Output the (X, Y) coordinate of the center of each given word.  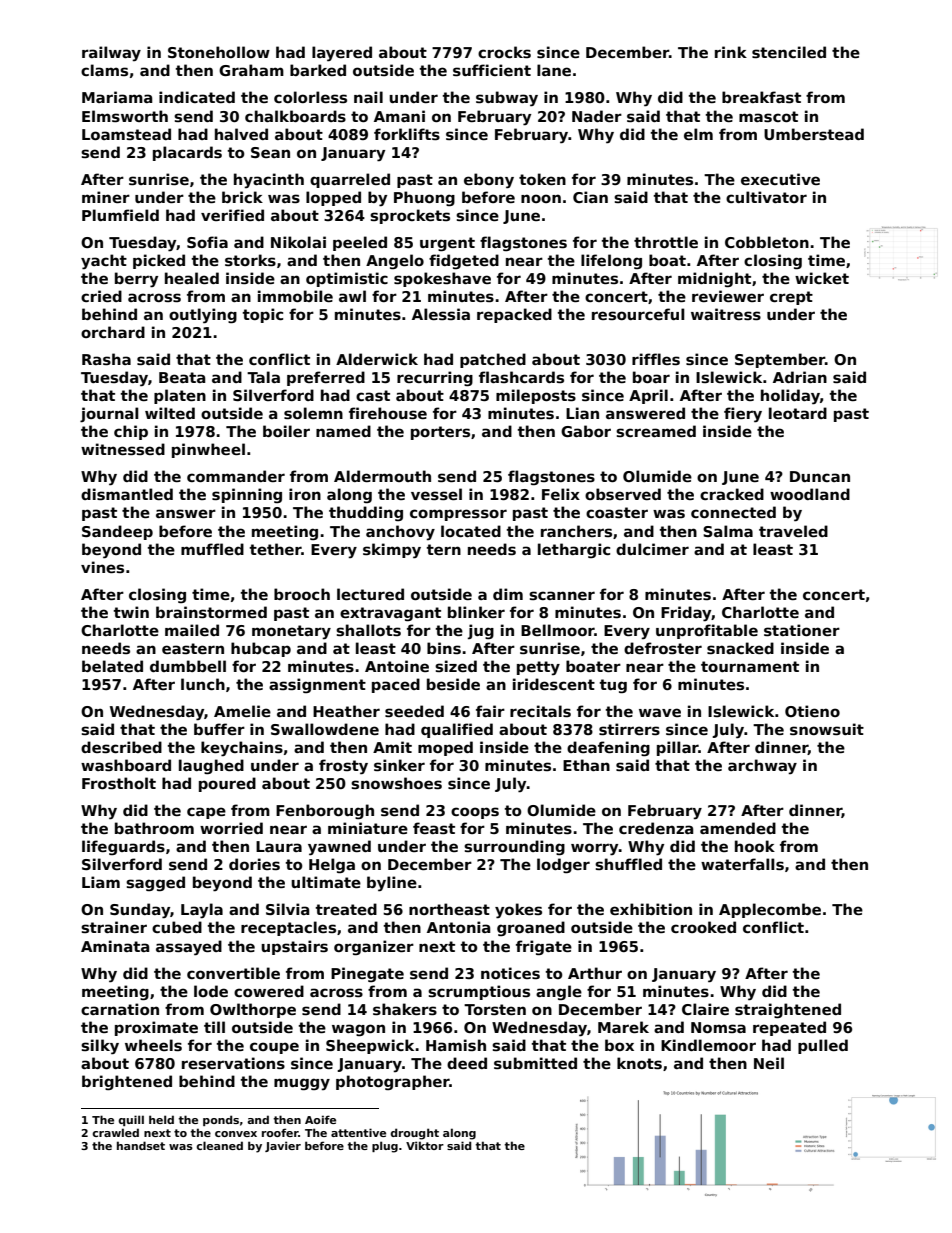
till (214, 1027)
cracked (732, 494)
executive (780, 179)
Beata (182, 377)
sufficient (492, 70)
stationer (802, 630)
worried (231, 828)
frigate (544, 947)
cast (373, 395)
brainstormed (211, 612)
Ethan (586, 765)
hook (755, 846)
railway (111, 53)
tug (613, 686)
